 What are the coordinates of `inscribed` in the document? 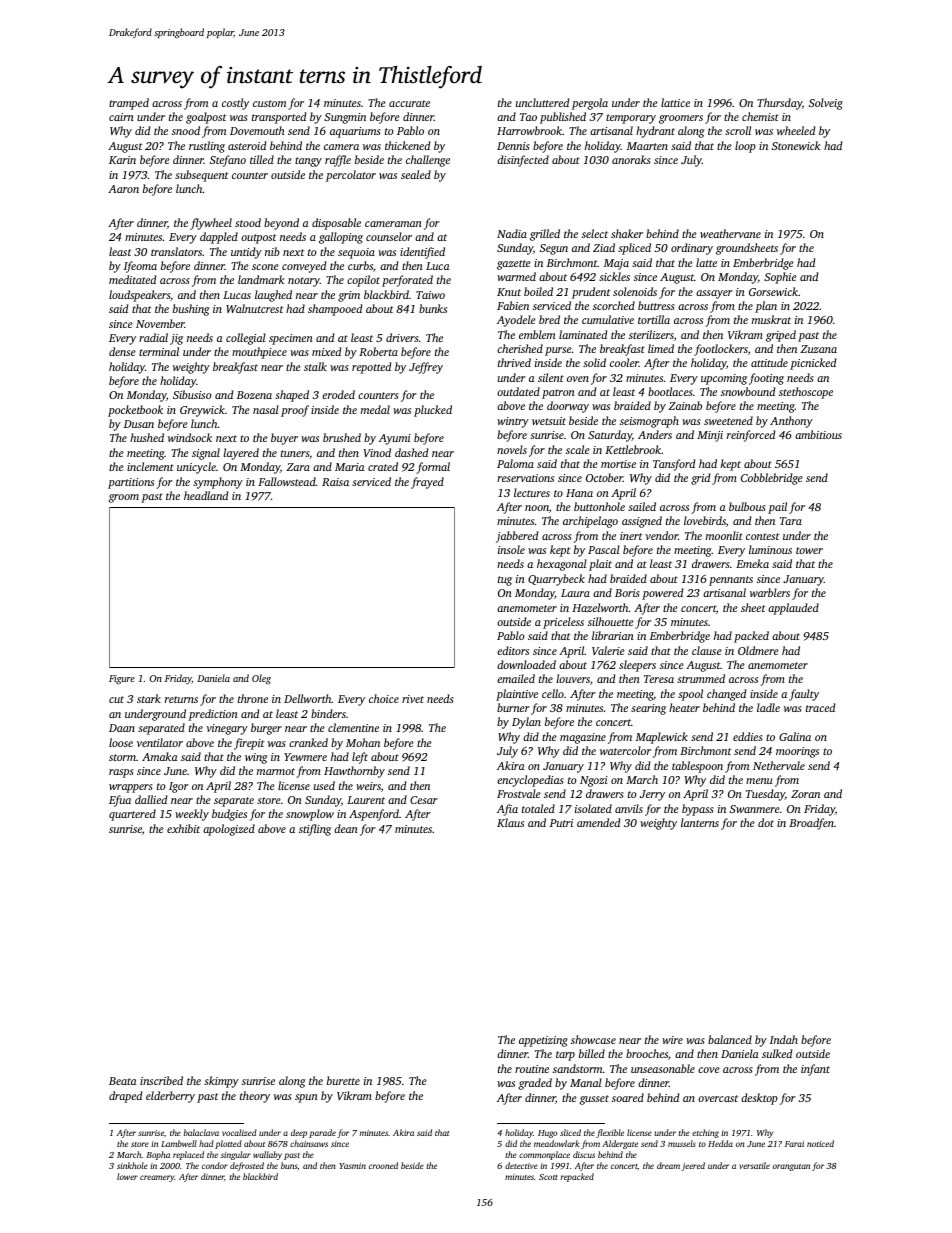 It's located at (161, 1080).
